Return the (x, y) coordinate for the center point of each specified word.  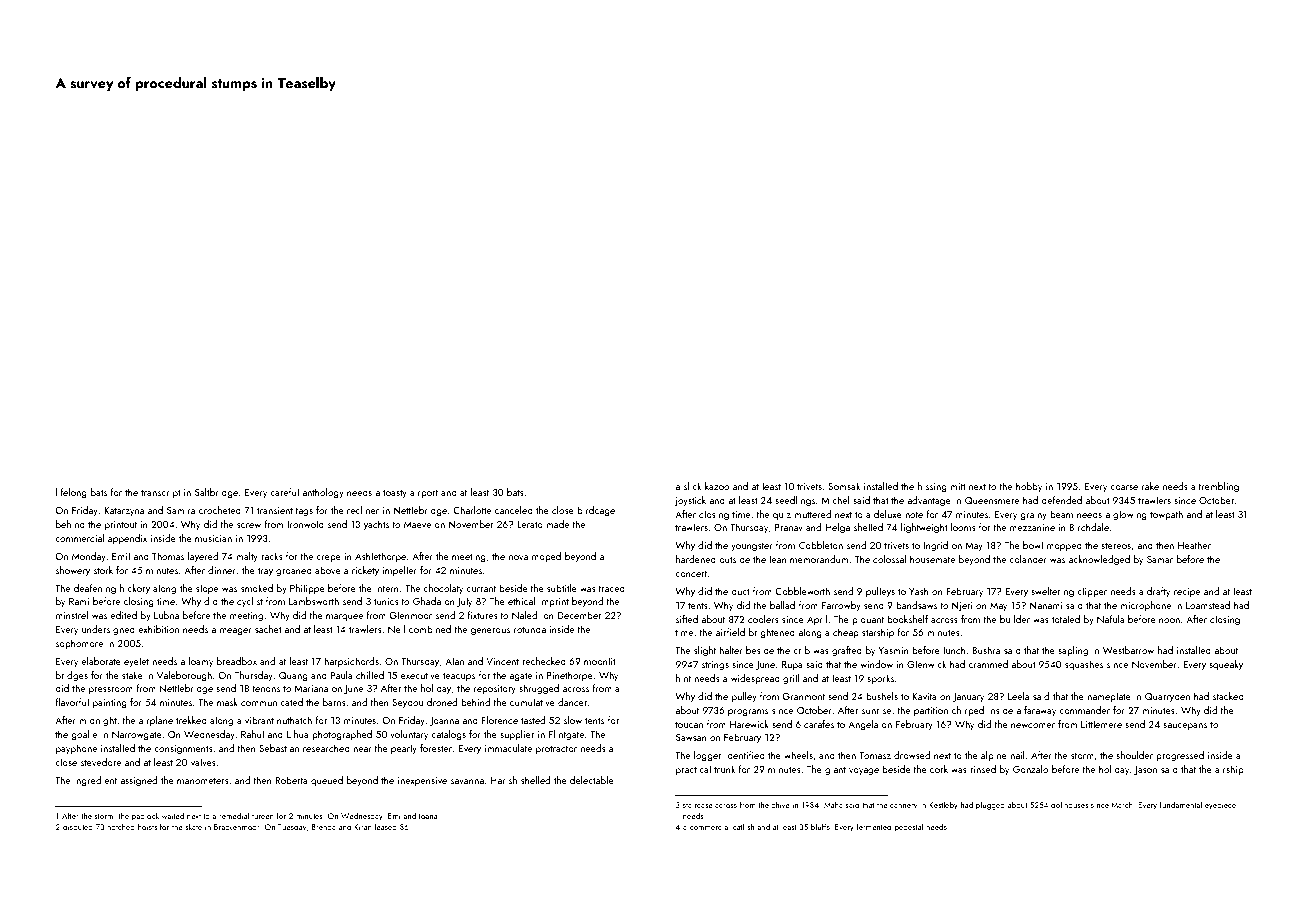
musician (213, 538)
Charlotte (472, 510)
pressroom (111, 690)
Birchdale (1089, 527)
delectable (592, 780)
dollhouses (1069, 804)
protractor (556, 750)
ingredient (95, 781)
